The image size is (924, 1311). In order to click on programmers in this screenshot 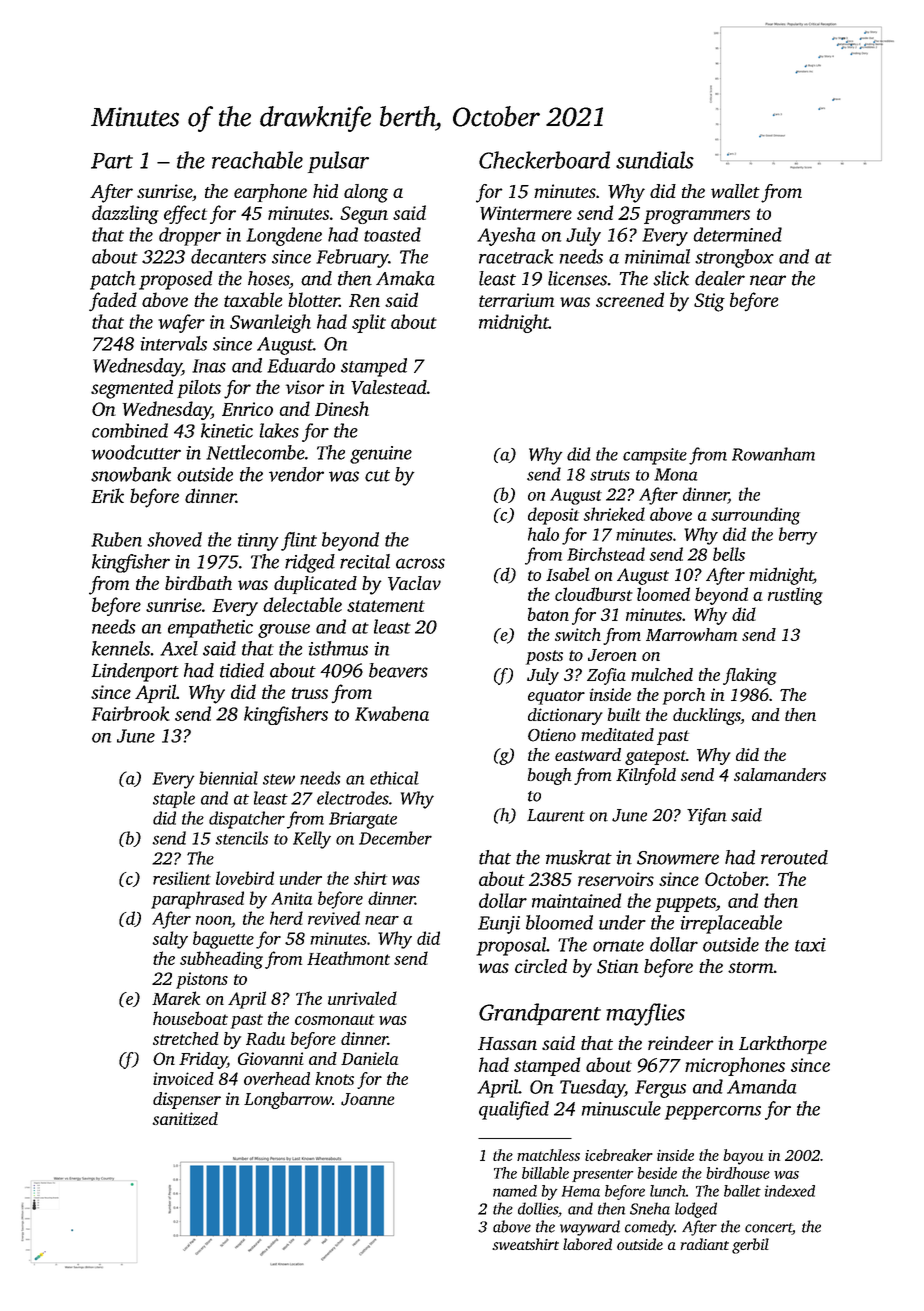, I will do `click(697, 217)`.
